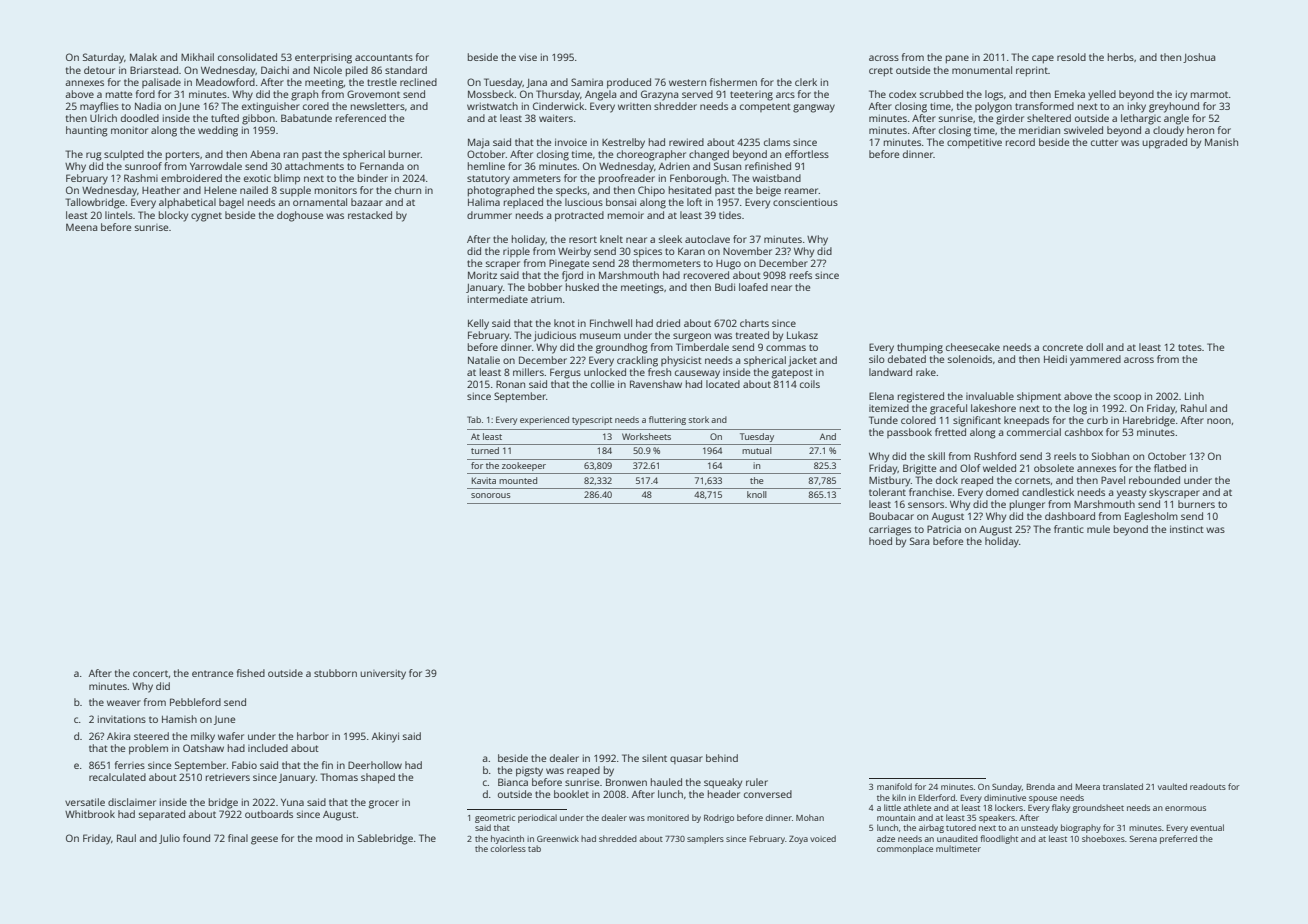 The image size is (1308, 924). Describe the element at coordinates (1221, 142) in the document. I see `Manish` at that location.
